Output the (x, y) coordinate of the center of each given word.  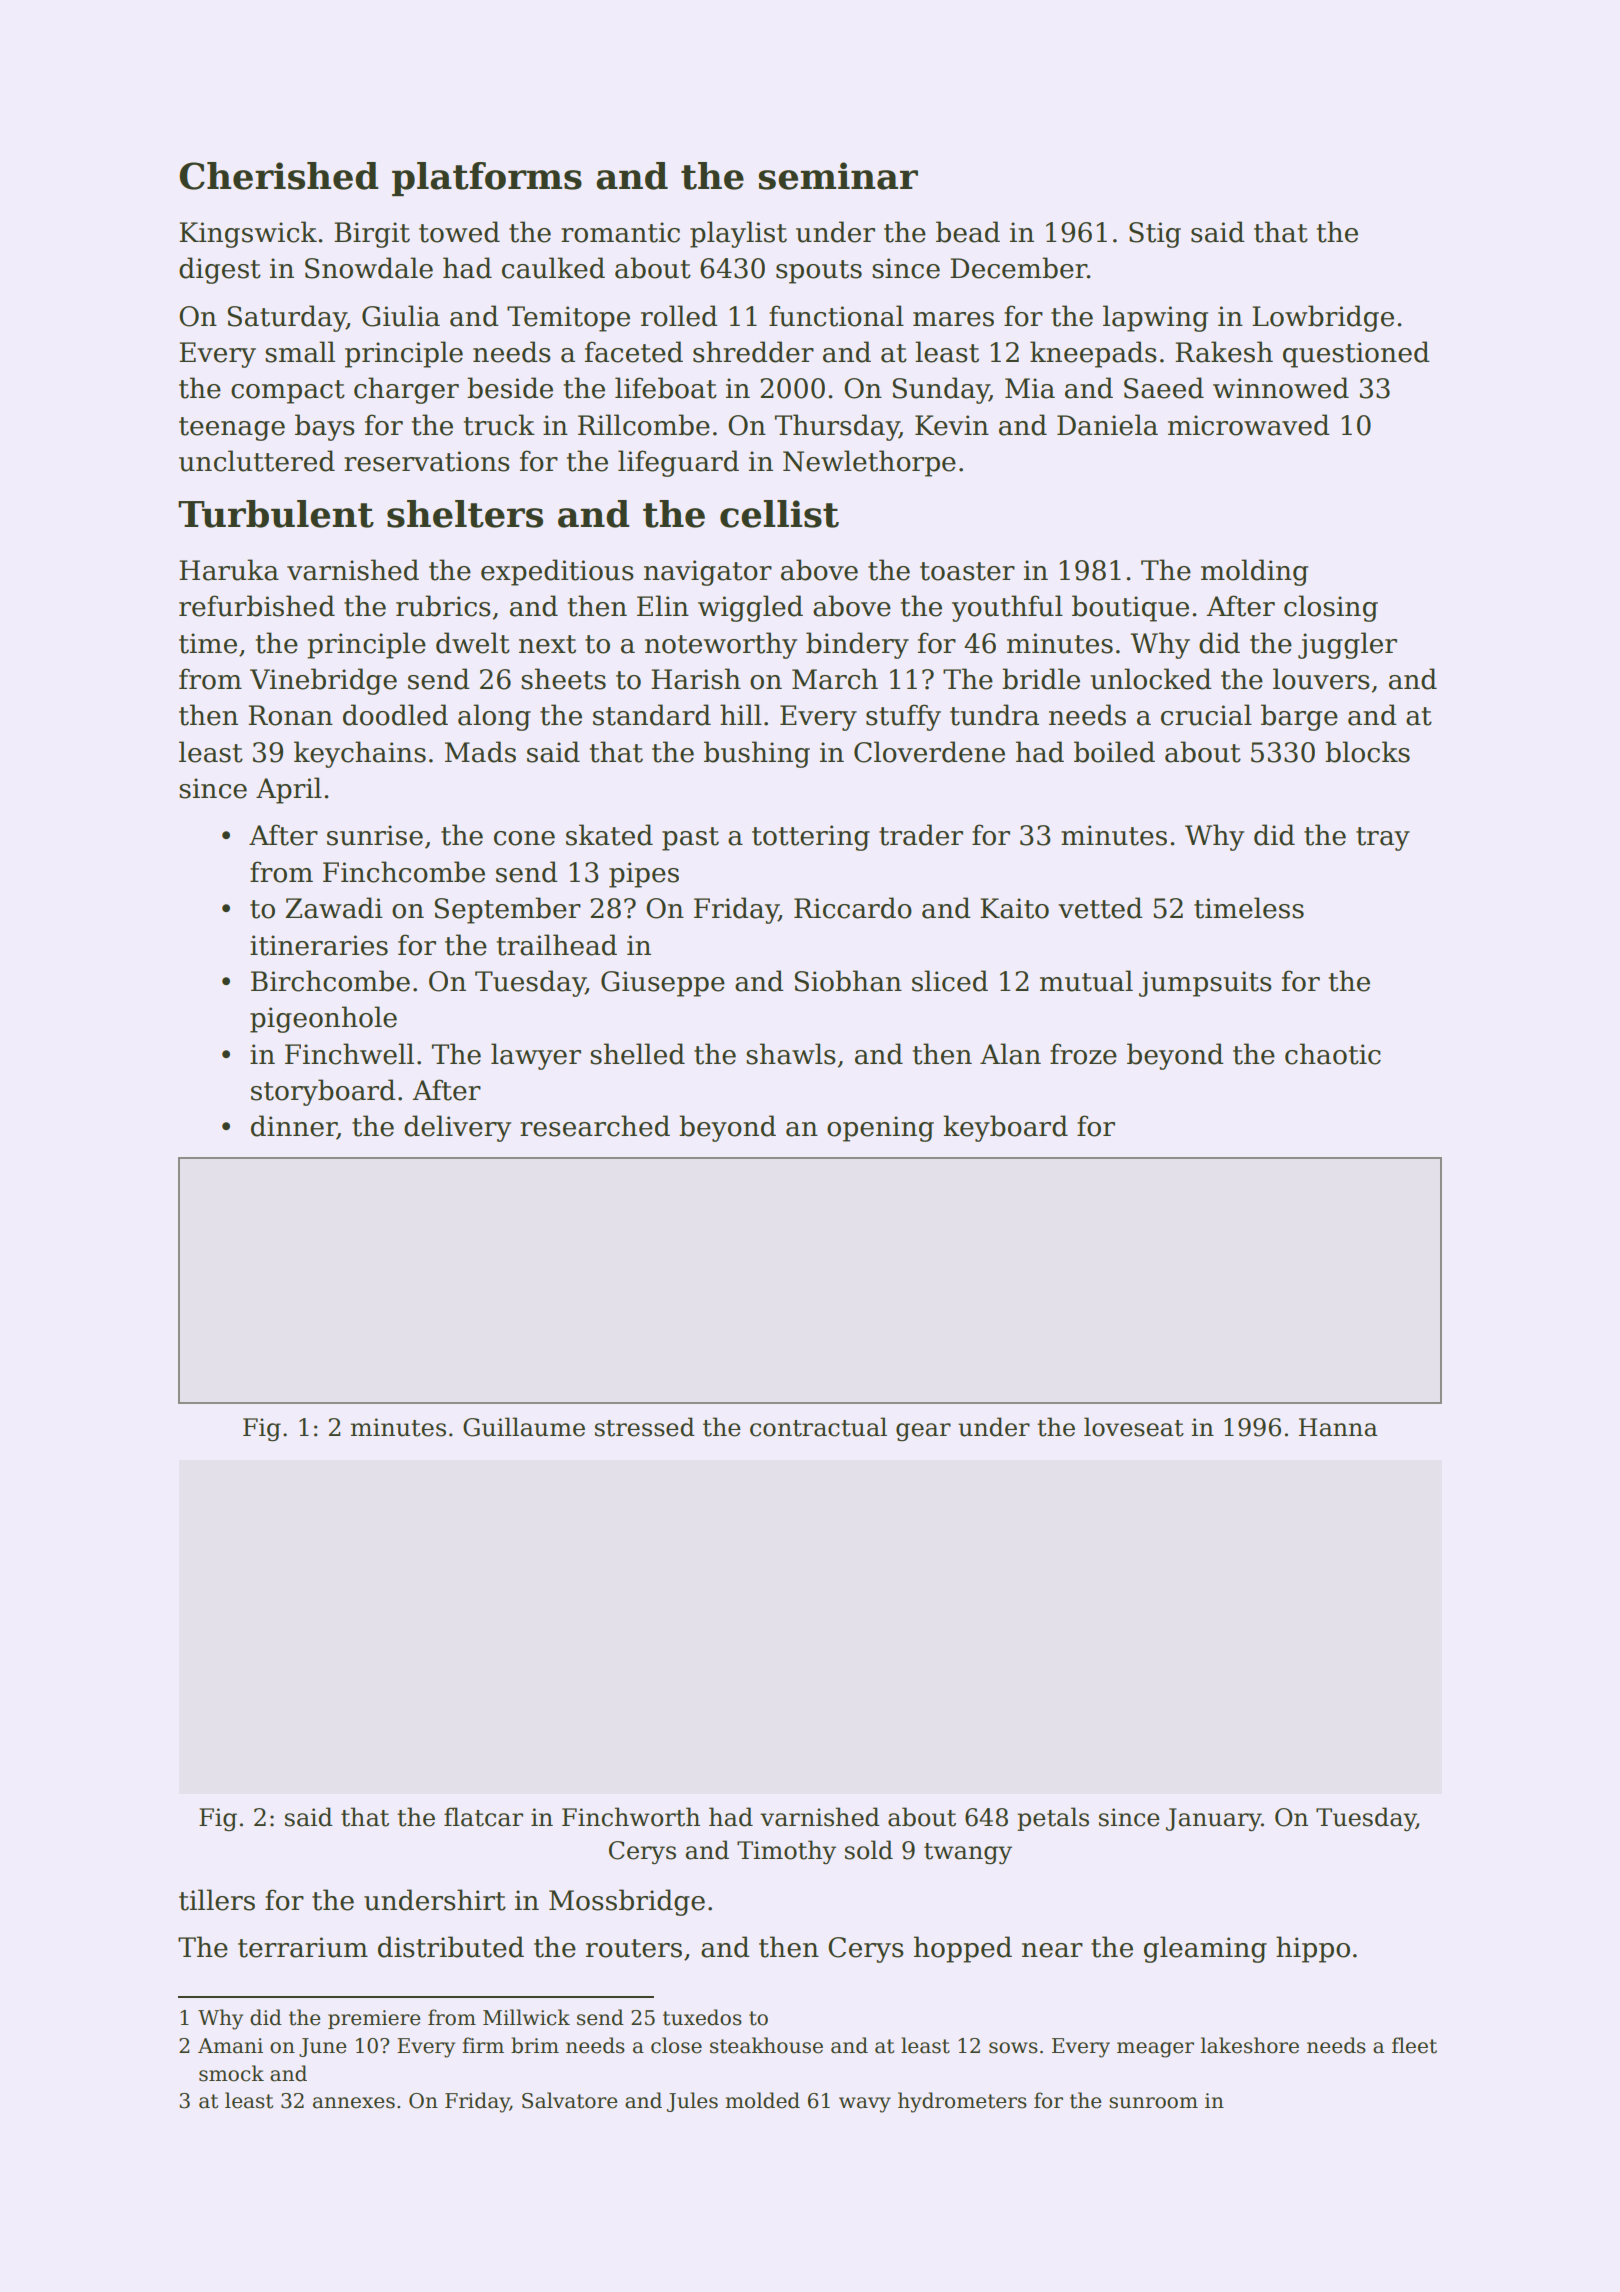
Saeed (1164, 388)
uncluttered (257, 461)
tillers (217, 1900)
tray (1383, 839)
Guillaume (524, 1427)
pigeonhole (323, 1019)
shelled (637, 1054)
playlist (738, 234)
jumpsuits (1205, 984)
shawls (791, 1054)
